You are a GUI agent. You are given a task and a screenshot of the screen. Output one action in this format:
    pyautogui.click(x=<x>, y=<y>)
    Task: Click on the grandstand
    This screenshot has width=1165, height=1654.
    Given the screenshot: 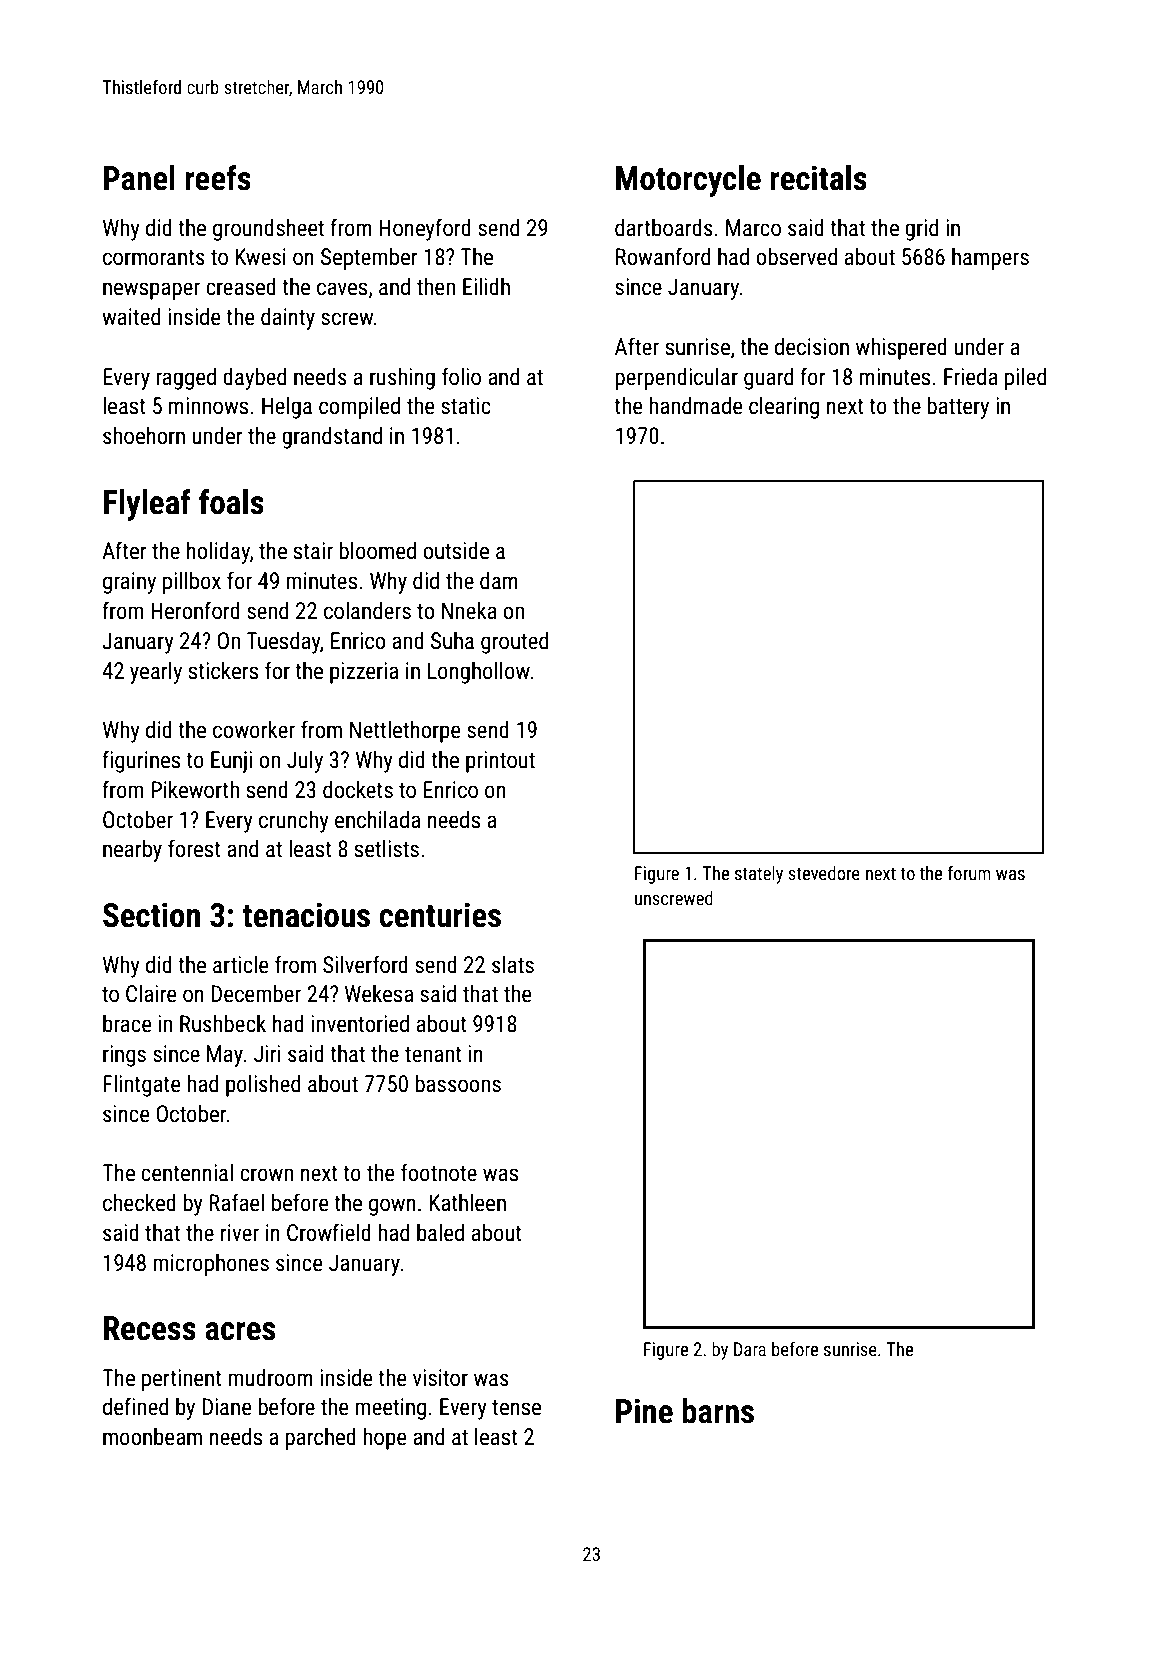 What is the action you would take?
    pyautogui.click(x=332, y=438)
